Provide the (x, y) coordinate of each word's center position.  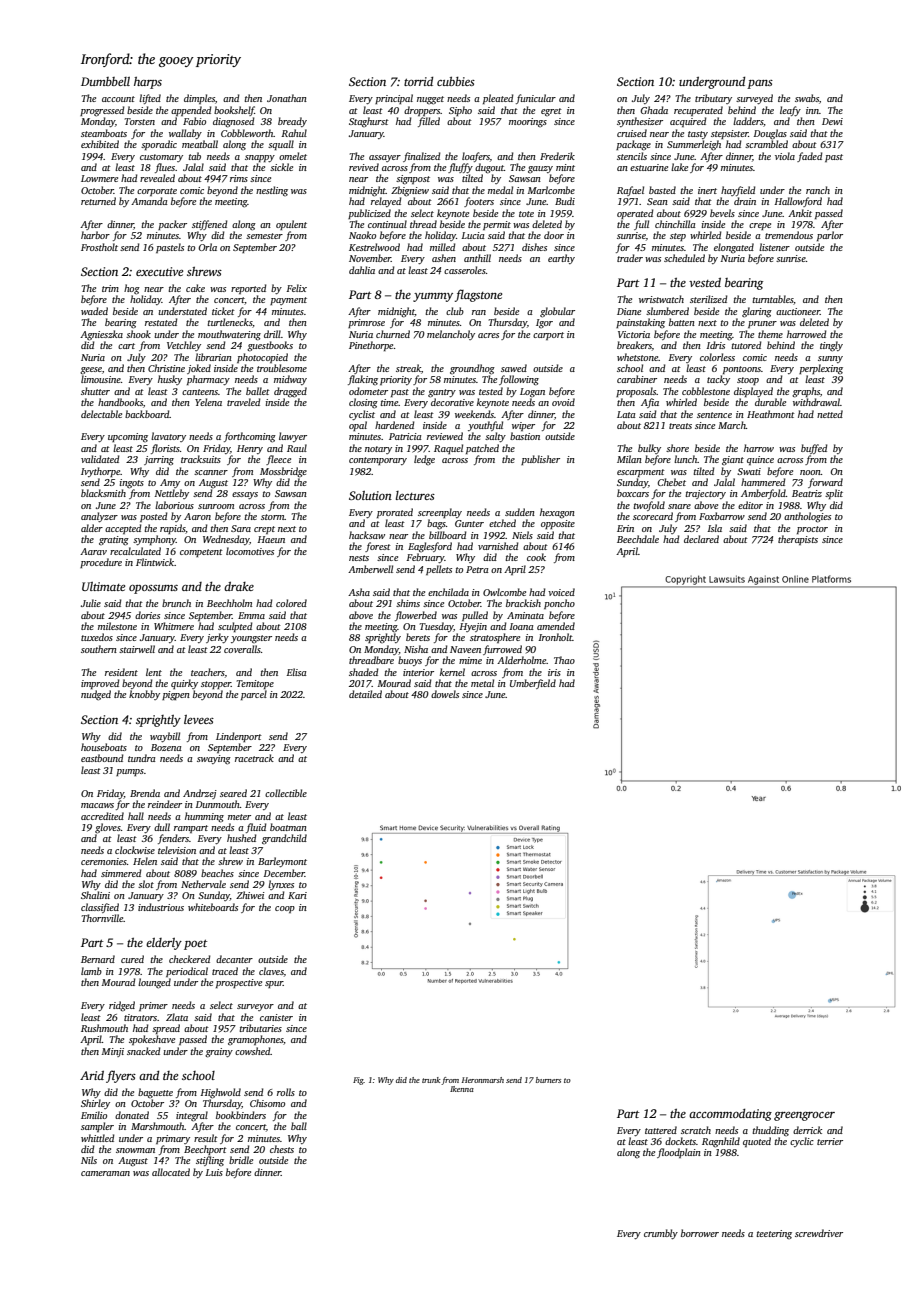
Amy (170, 483)
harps (148, 83)
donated (132, 1115)
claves (271, 971)
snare (679, 506)
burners (548, 1080)
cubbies (456, 81)
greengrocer (804, 1116)
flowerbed (416, 616)
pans (760, 84)
